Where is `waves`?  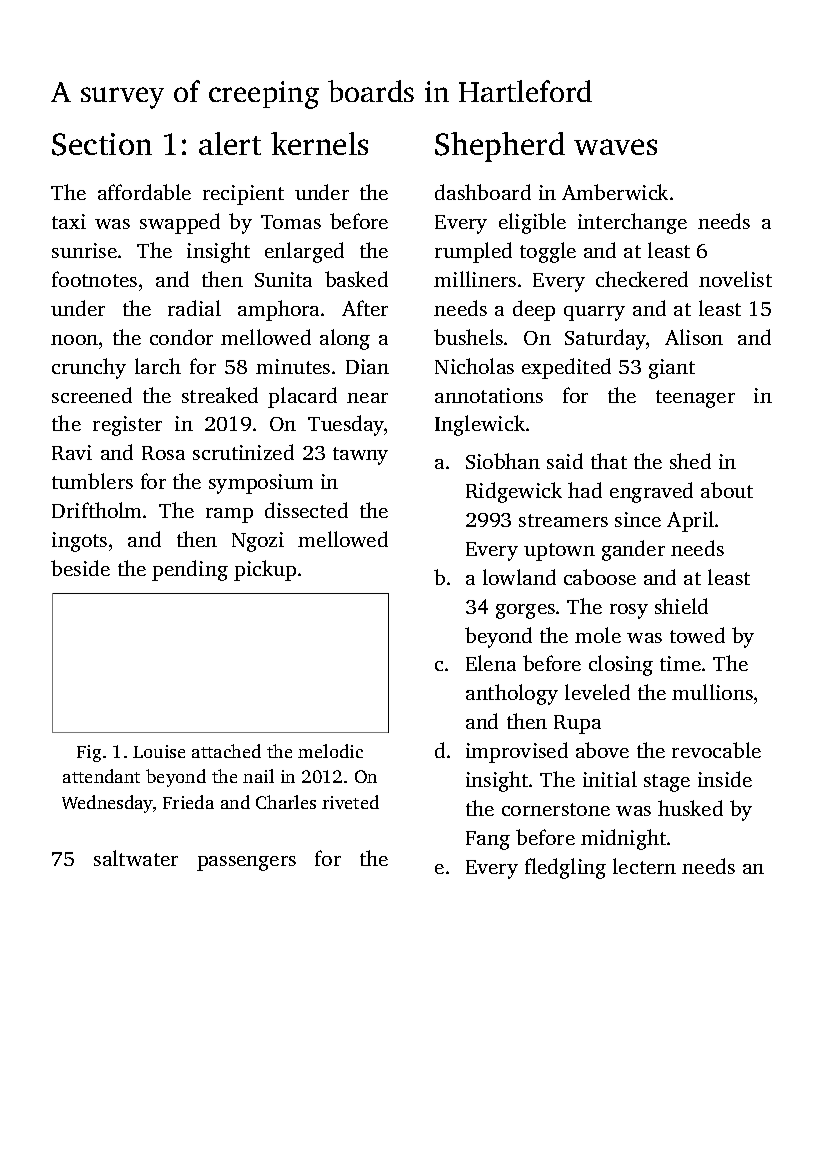
waves is located at coordinates (615, 147).
